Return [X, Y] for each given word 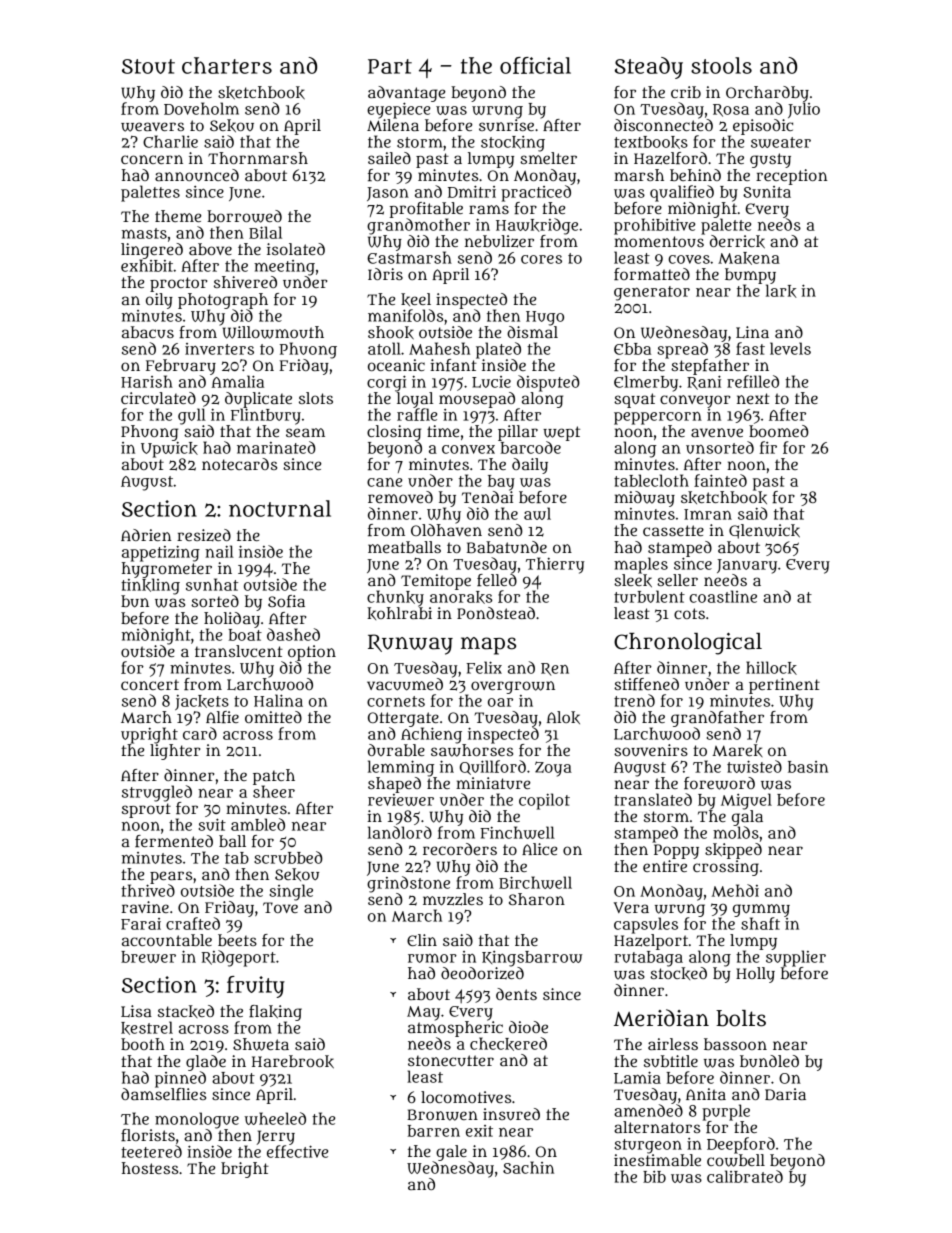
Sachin [528, 1167]
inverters [219, 349]
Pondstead [496, 613]
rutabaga [648, 959]
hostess [150, 1168]
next [753, 398]
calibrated [745, 1176]
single [291, 892]
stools [721, 65]
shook [391, 333]
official [535, 65]
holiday [232, 620]
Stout [148, 66]
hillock [771, 668]
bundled [769, 1061]
